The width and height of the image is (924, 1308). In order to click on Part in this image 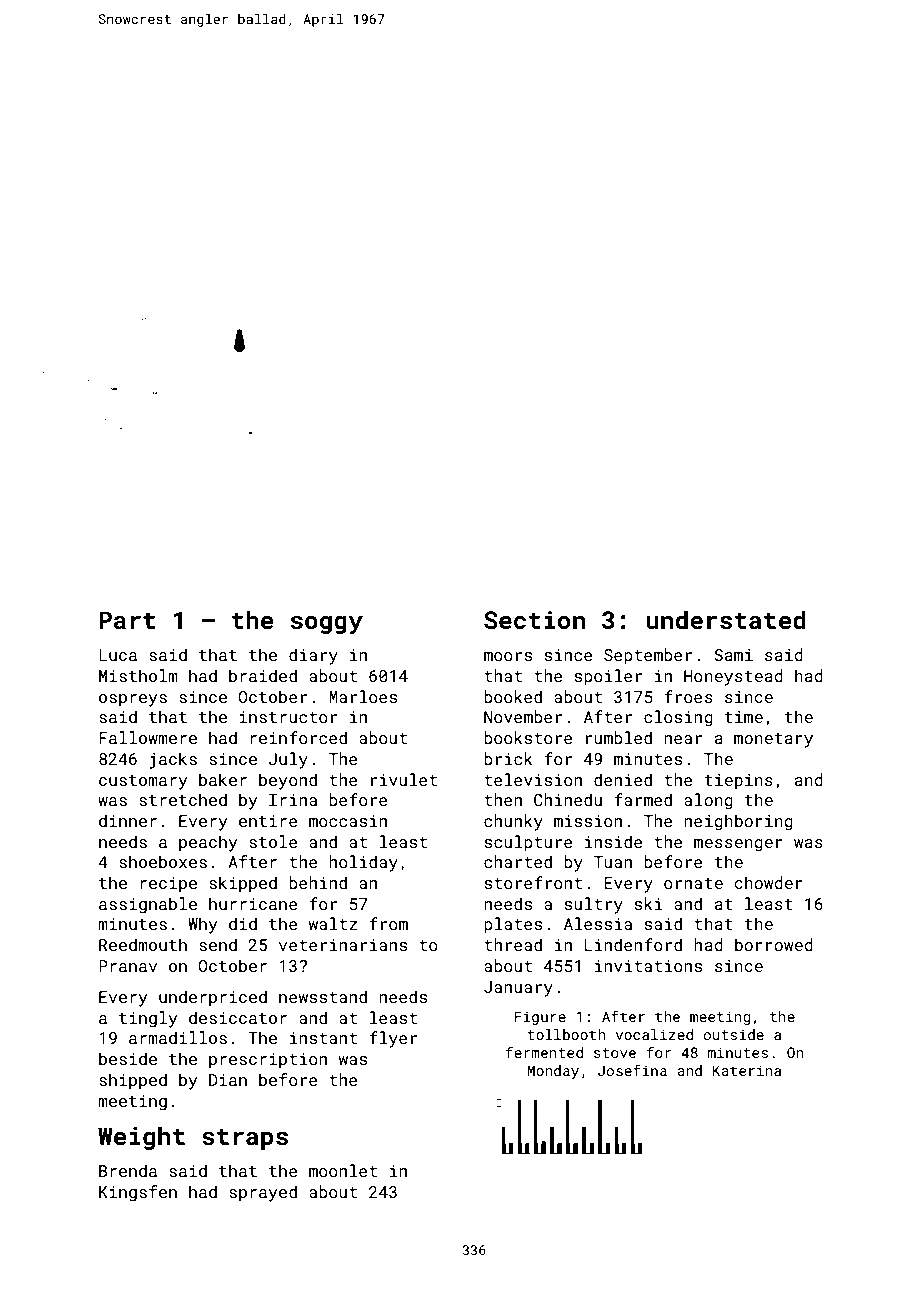, I will do `click(127, 620)`.
